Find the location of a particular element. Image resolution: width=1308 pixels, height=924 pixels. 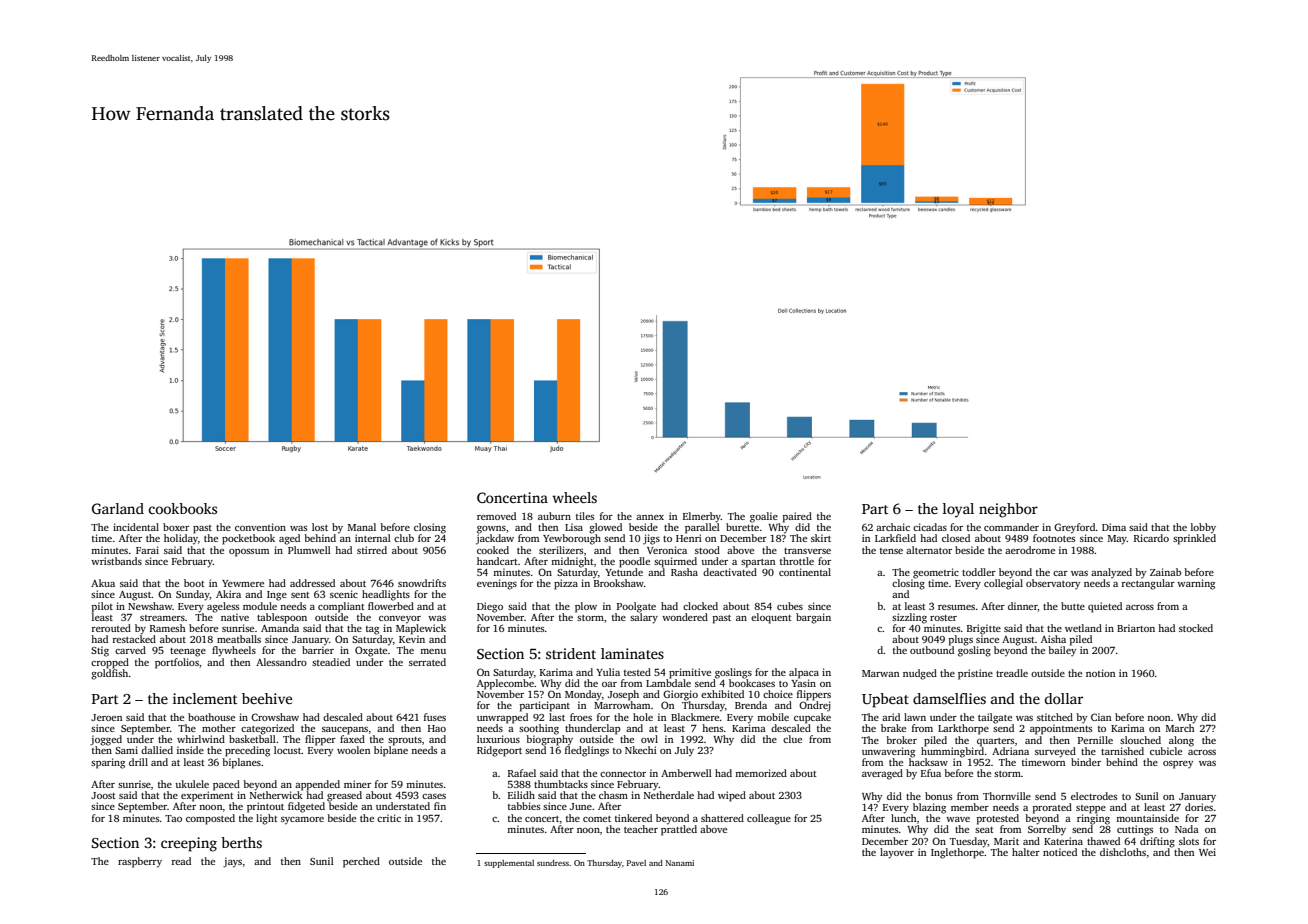

Nanami is located at coordinates (680, 863).
